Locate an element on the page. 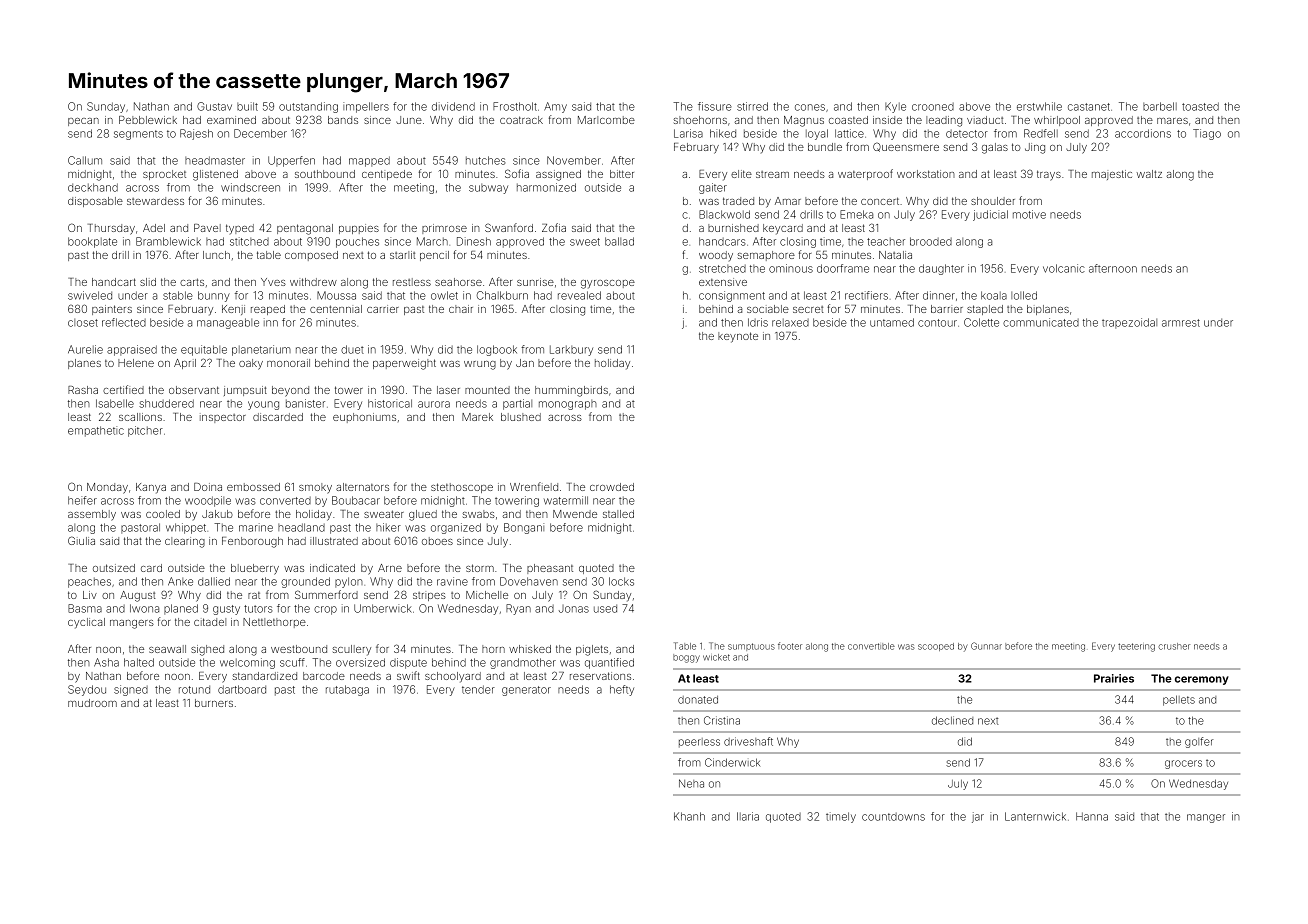  pecan is located at coordinates (83, 122).
